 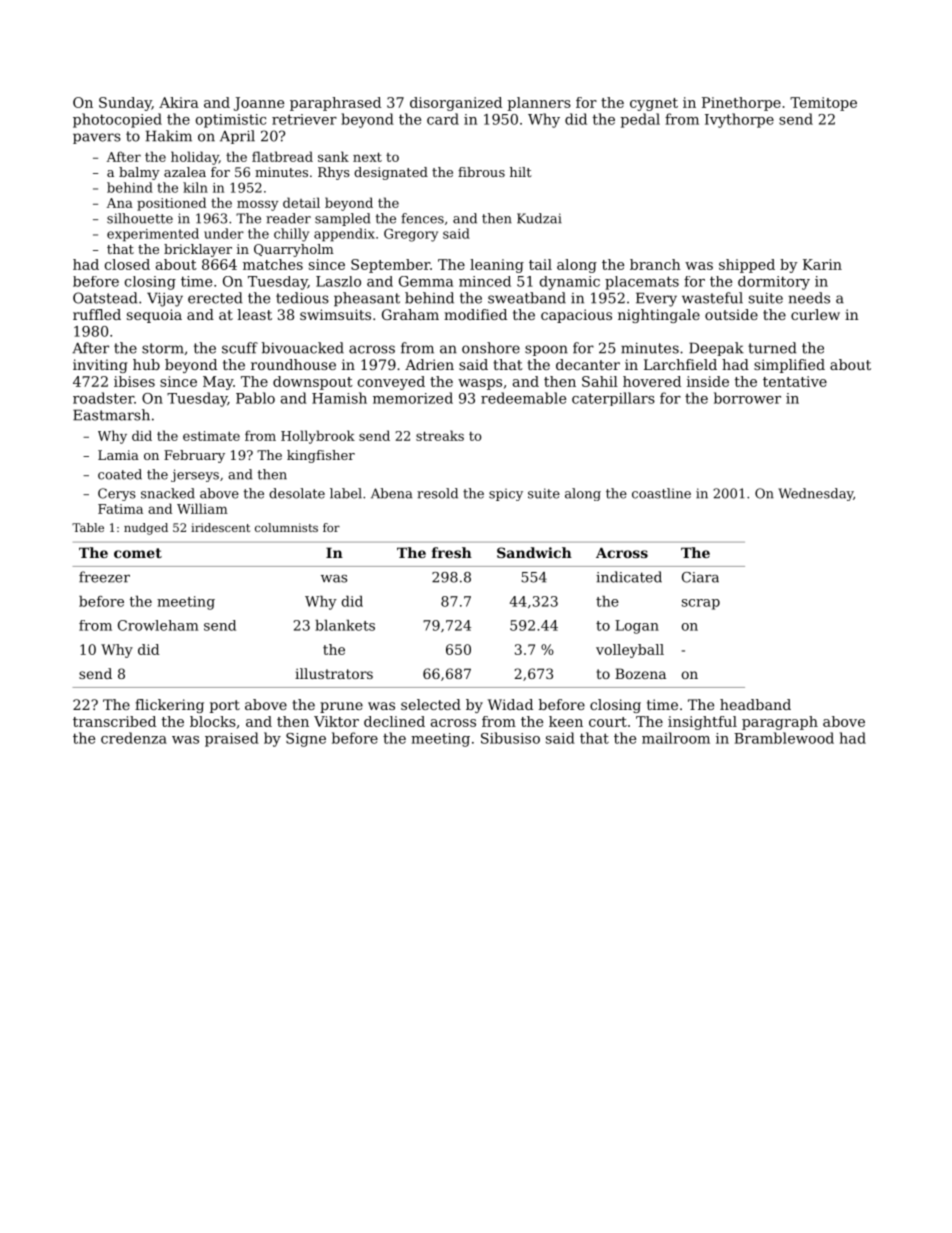 I want to click on modified, so click(x=475, y=314).
